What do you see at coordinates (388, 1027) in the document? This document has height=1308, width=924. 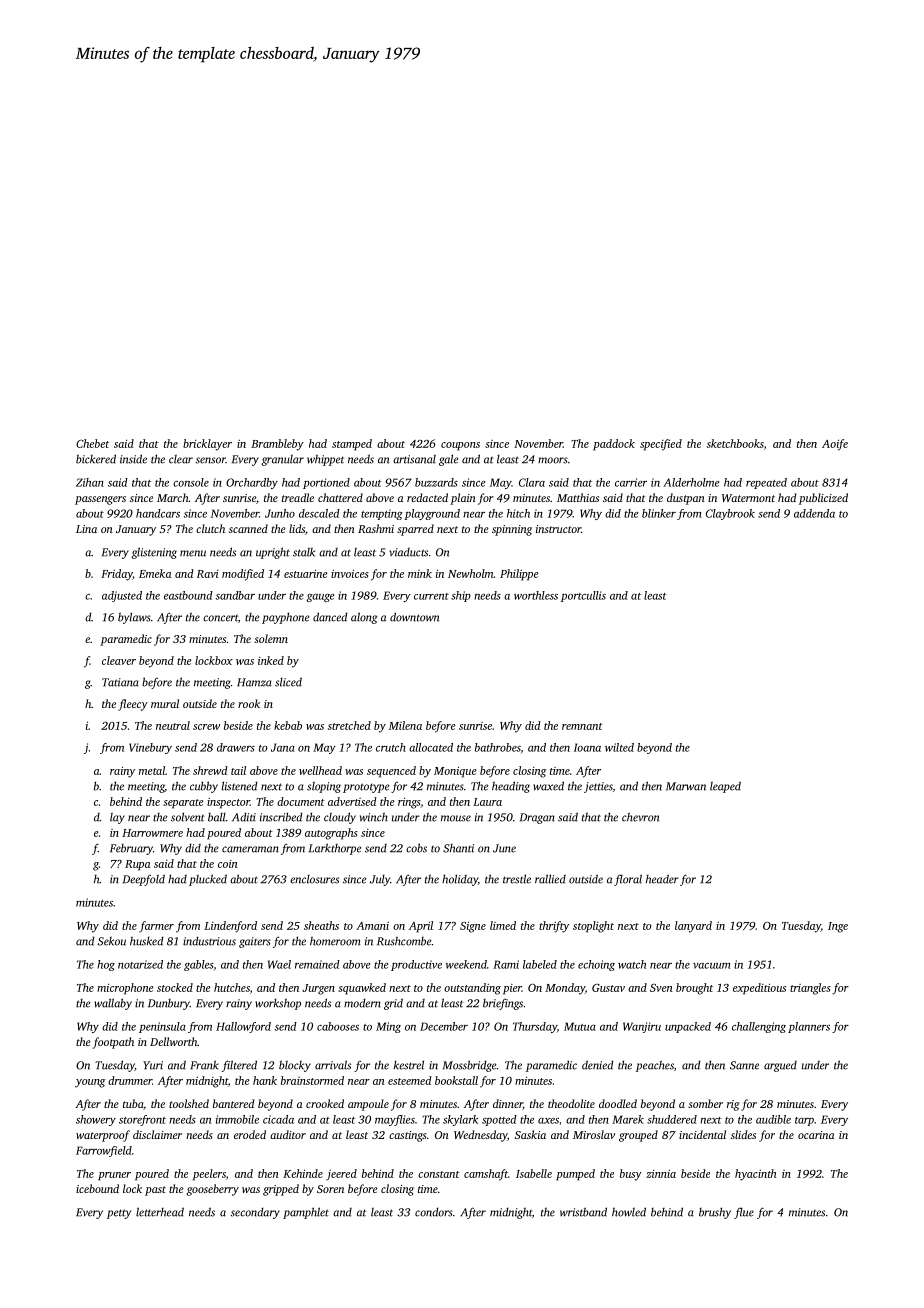 I see `Ming` at bounding box center [388, 1027].
